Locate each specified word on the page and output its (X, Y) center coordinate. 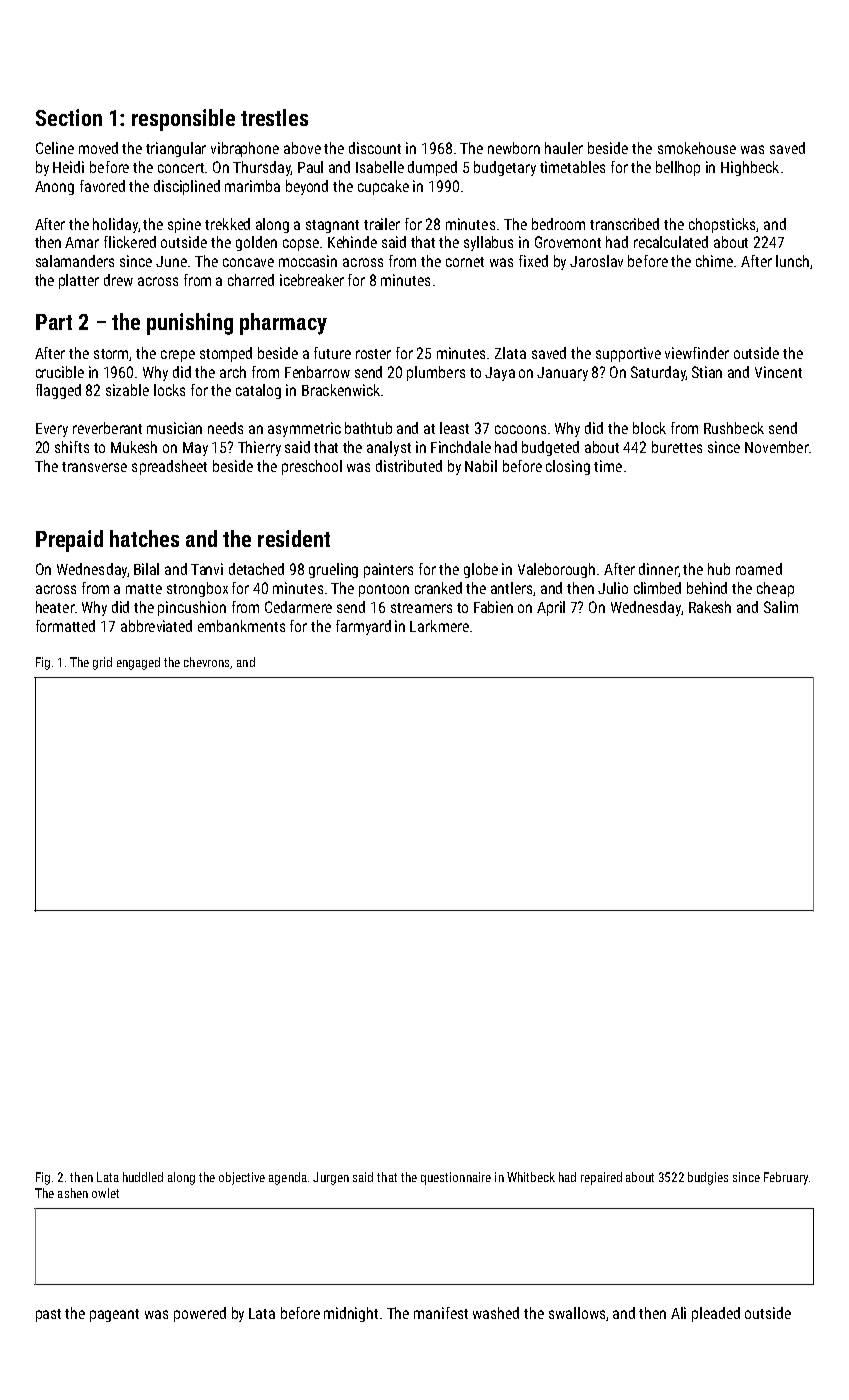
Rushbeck (734, 428)
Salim (781, 607)
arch (233, 372)
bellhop (678, 168)
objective (242, 1178)
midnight (351, 1314)
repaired (601, 1178)
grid (102, 663)
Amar (82, 242)
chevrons (206, 662)
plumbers (436, 373)
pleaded (716, 1314)
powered (200, 1314)
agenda (288, 1178)
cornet (465, 262)
